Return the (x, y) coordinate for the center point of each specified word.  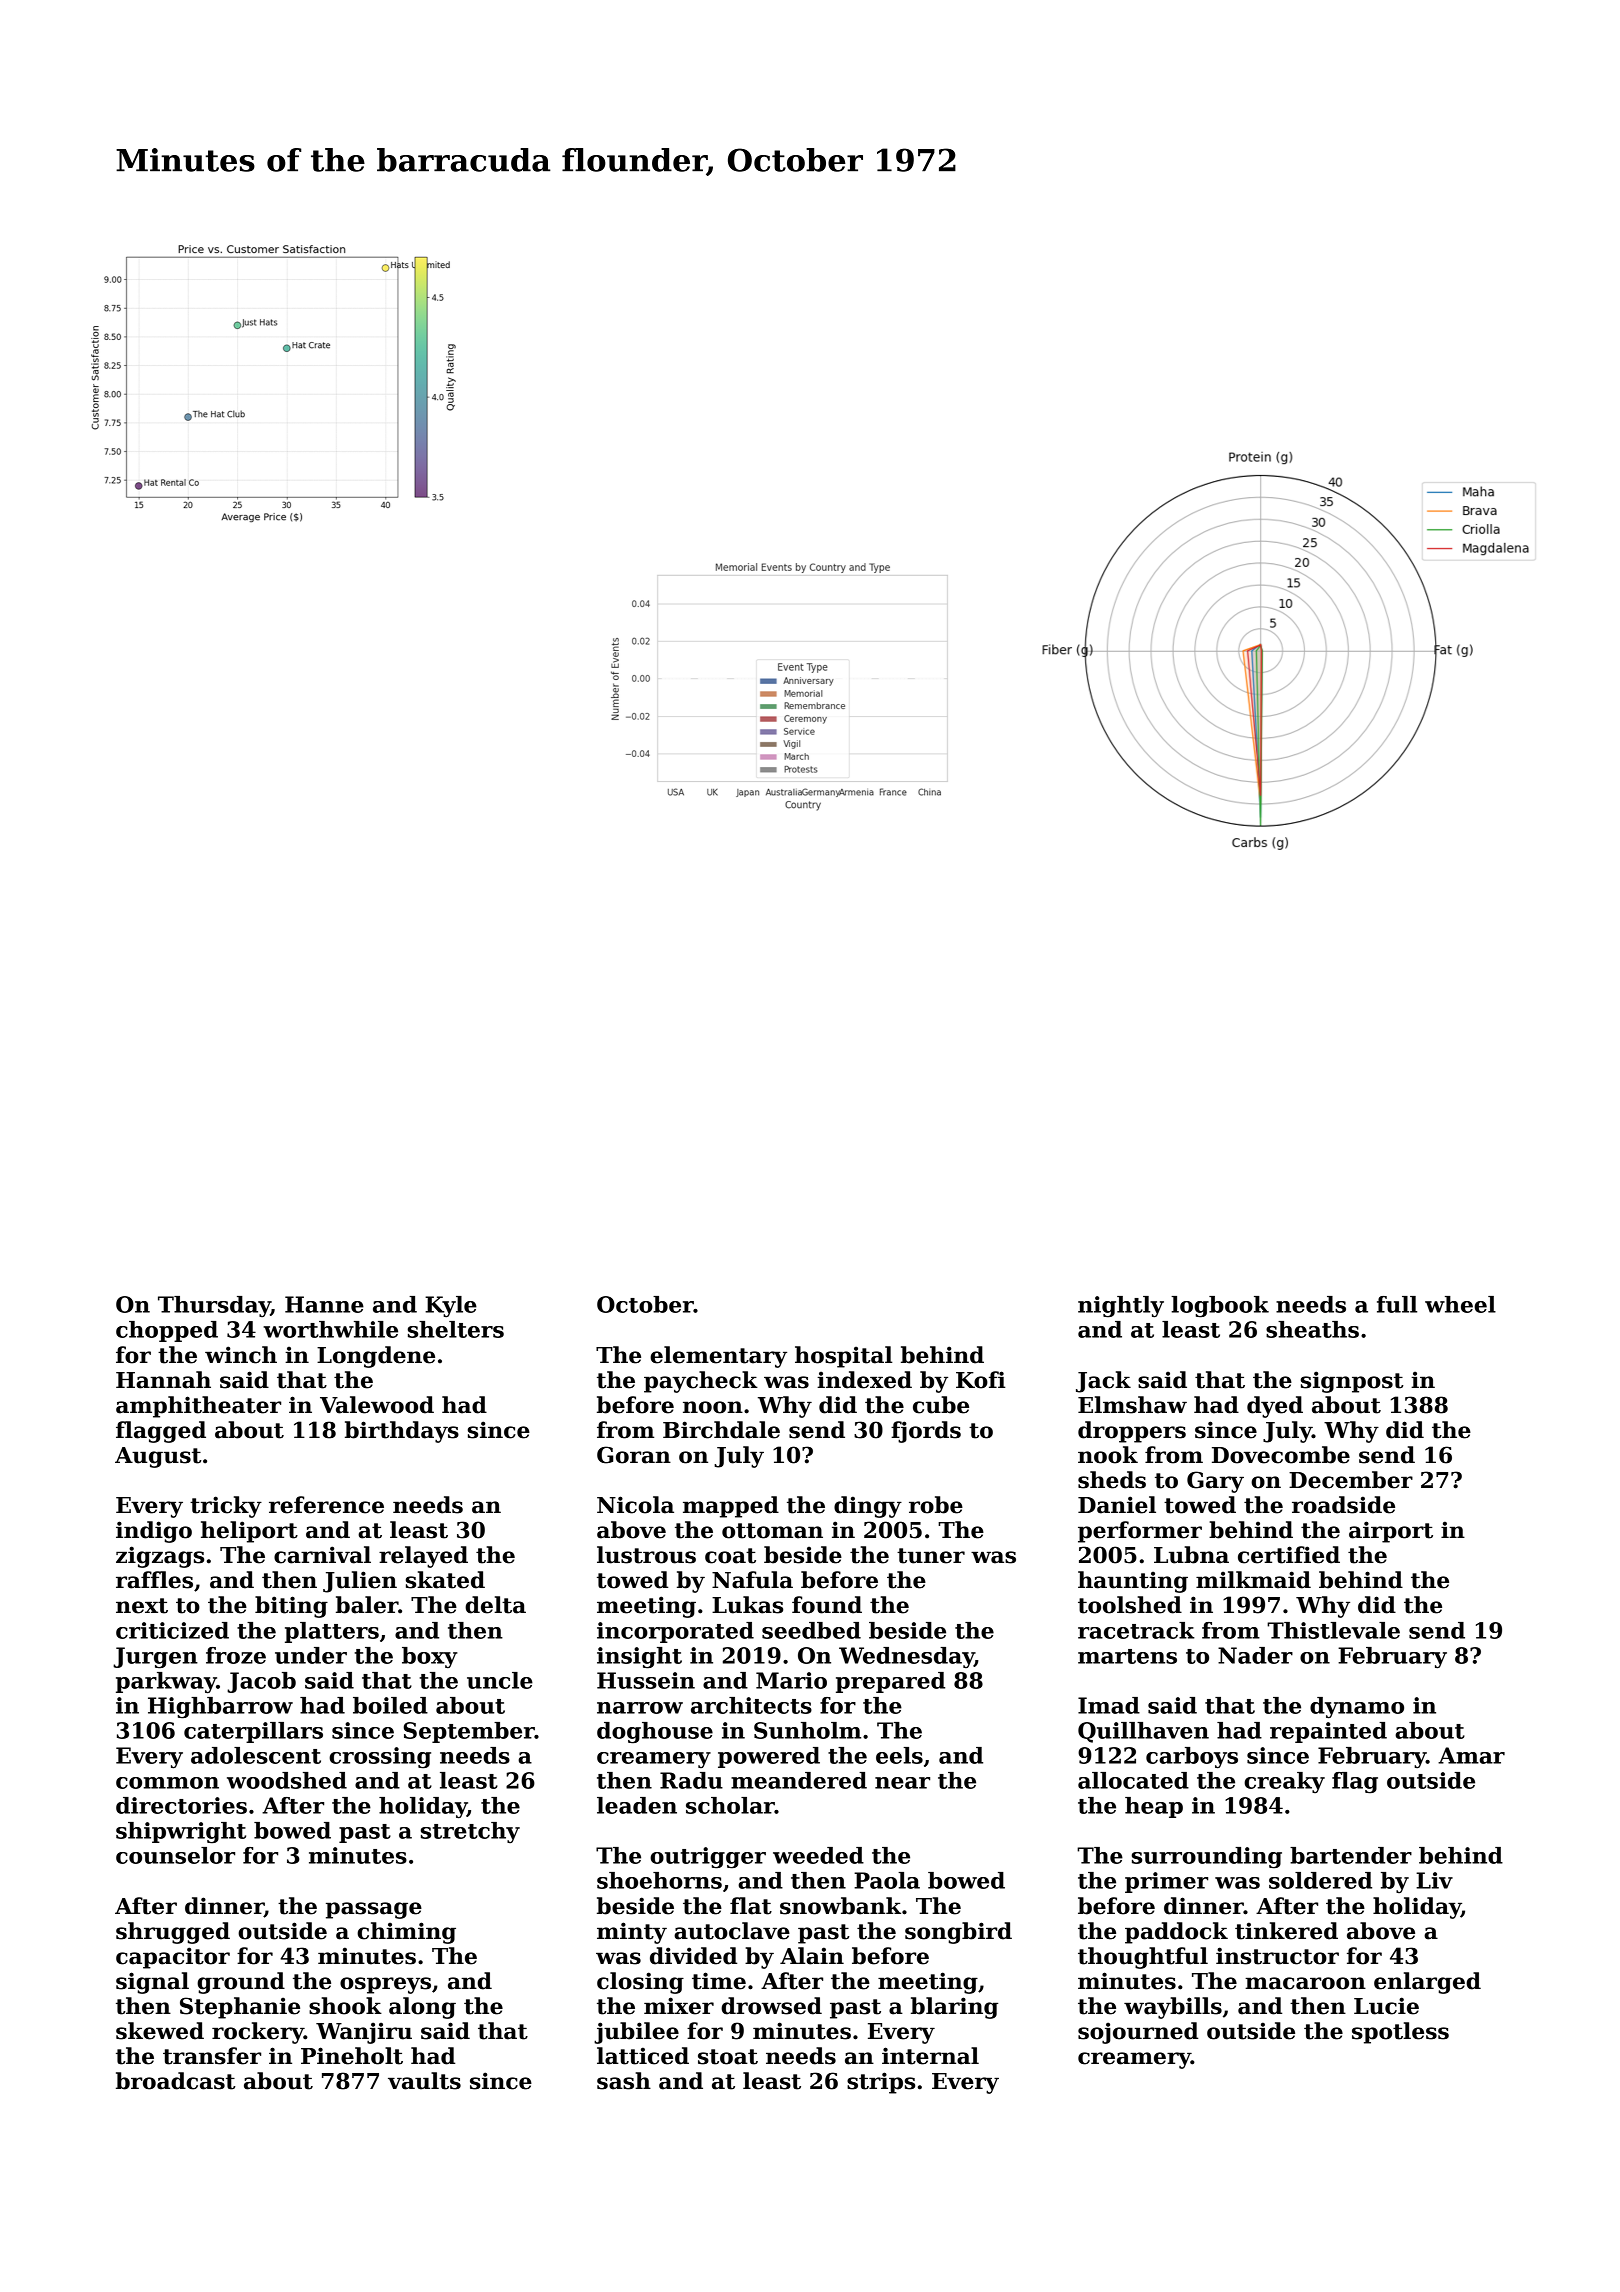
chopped (167, 1331)
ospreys (385, 1985)
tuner (931, 1556)
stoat (728, 2057)
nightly (1121, 1307)
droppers (1132, 1432)
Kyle (451, 1307)
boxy (430, 1658)
